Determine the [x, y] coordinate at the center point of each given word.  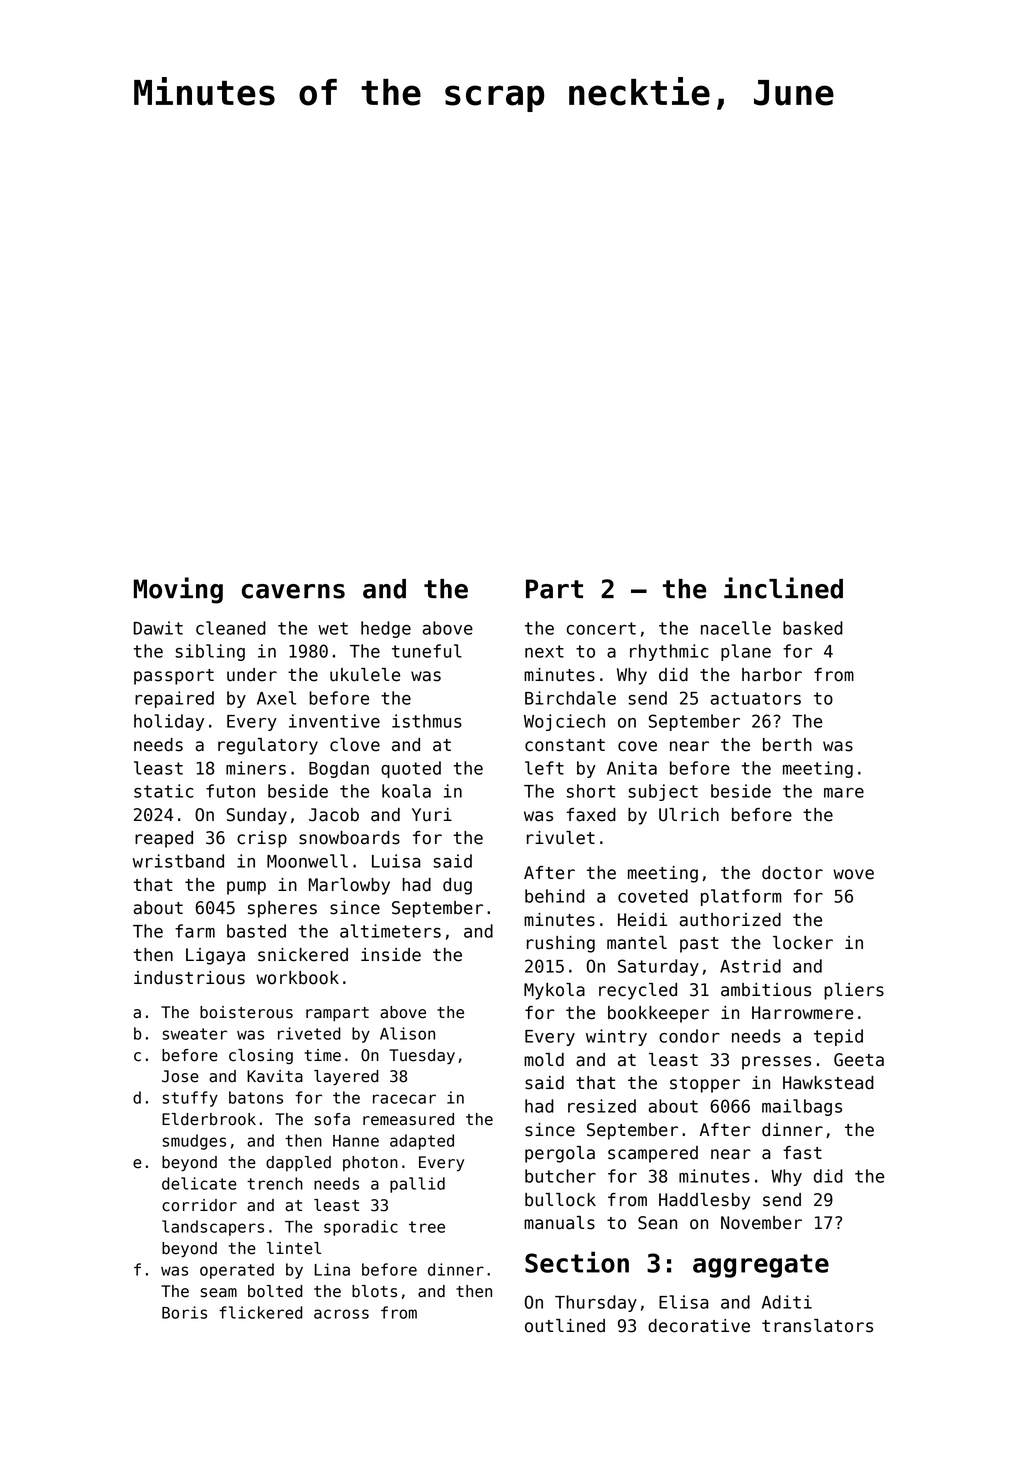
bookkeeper [658, 1014]
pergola [560, 1154]
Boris [184, 1312]
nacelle [736, 628]
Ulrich [689, 815]
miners [256, 768]
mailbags [802, 1107]
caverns [293, 591]
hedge [386, 629]
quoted [411, 769]
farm [195, 931]
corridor [199, 1205]
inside [391, 955]
